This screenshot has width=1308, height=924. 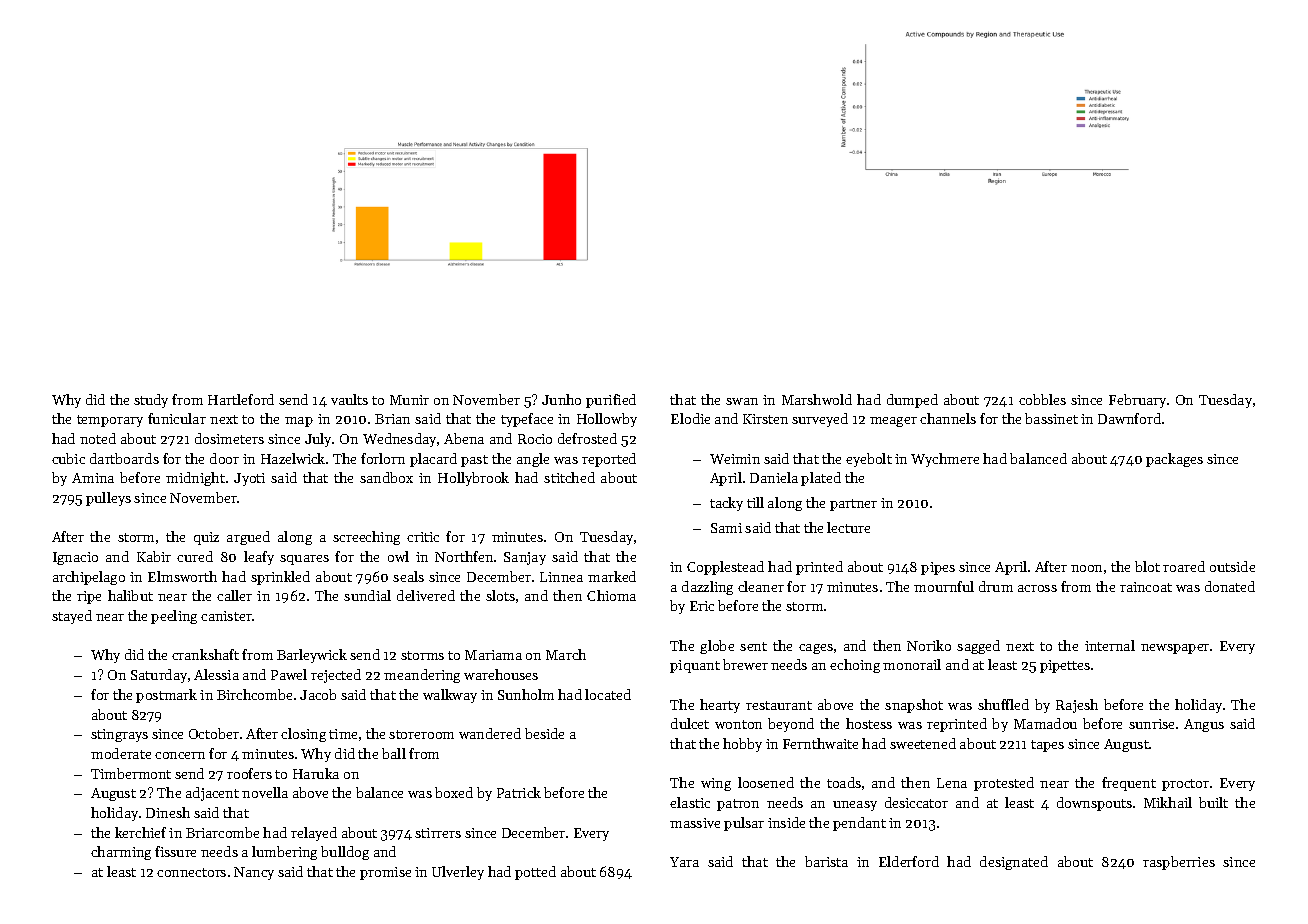 What do you see at coordinates (611, 595) in the screenshot?
I see `Chioma` at bounding box center [611, 595].
